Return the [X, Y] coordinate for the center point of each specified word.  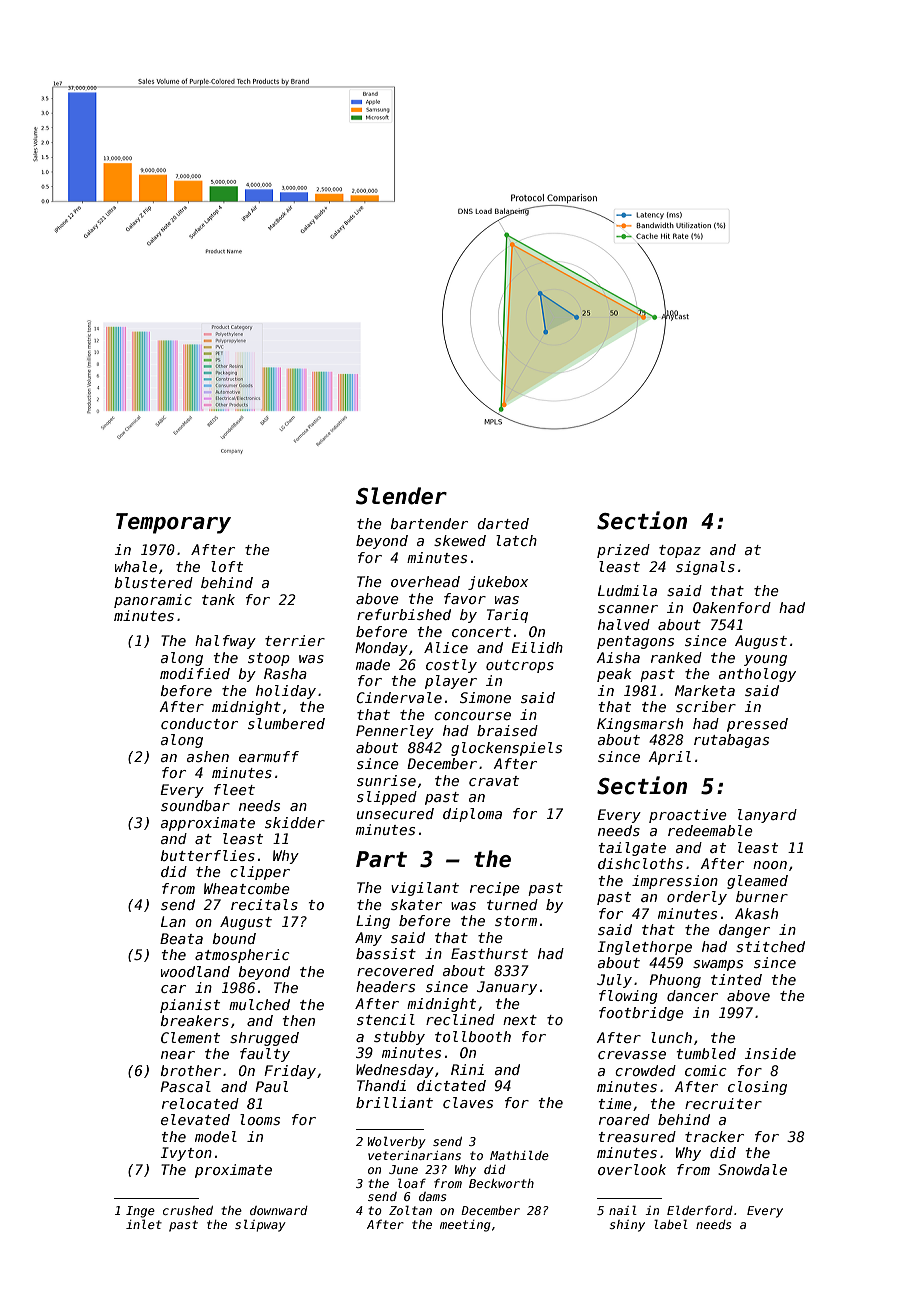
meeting [465, 1226]
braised [507, 730]
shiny [627, 1226]
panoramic [153, 601]
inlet [144, 1224]
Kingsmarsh [640, 725]
